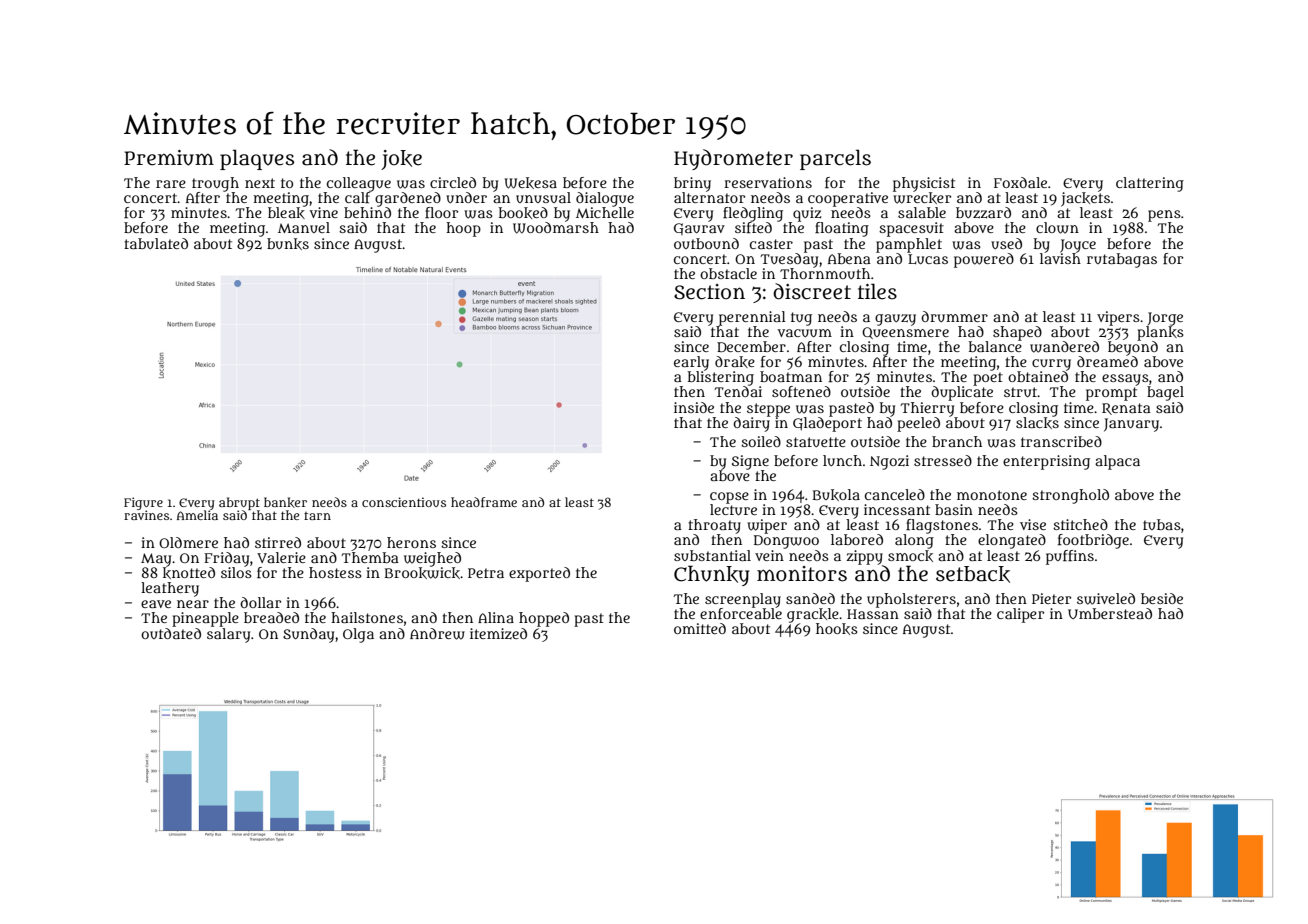 Image resolution: width=1308 pixels, height=924 pixels. I want to click on Premium, so click(169, 158).
